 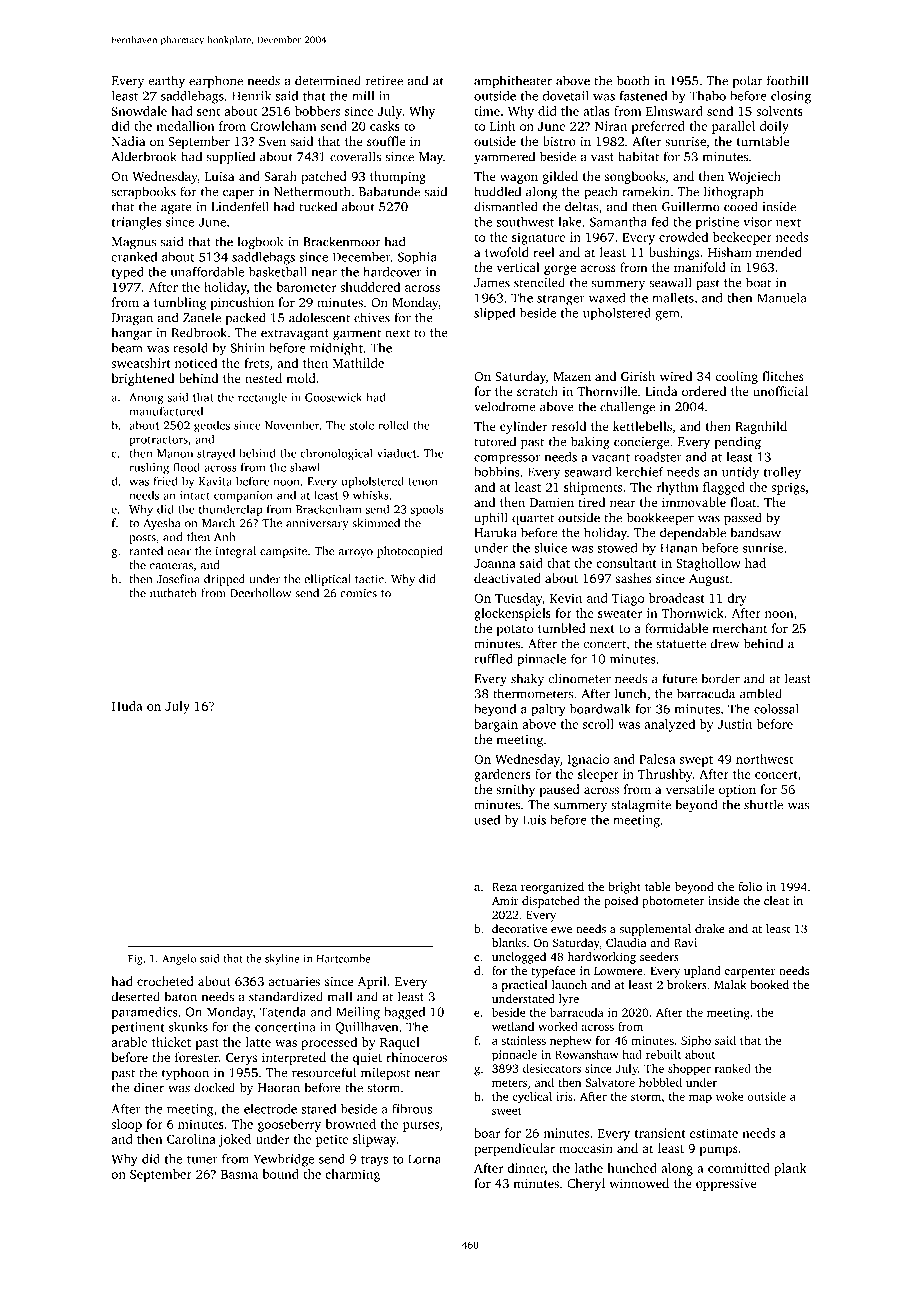 I want to click on flagged, so click(x=724, y=488).
